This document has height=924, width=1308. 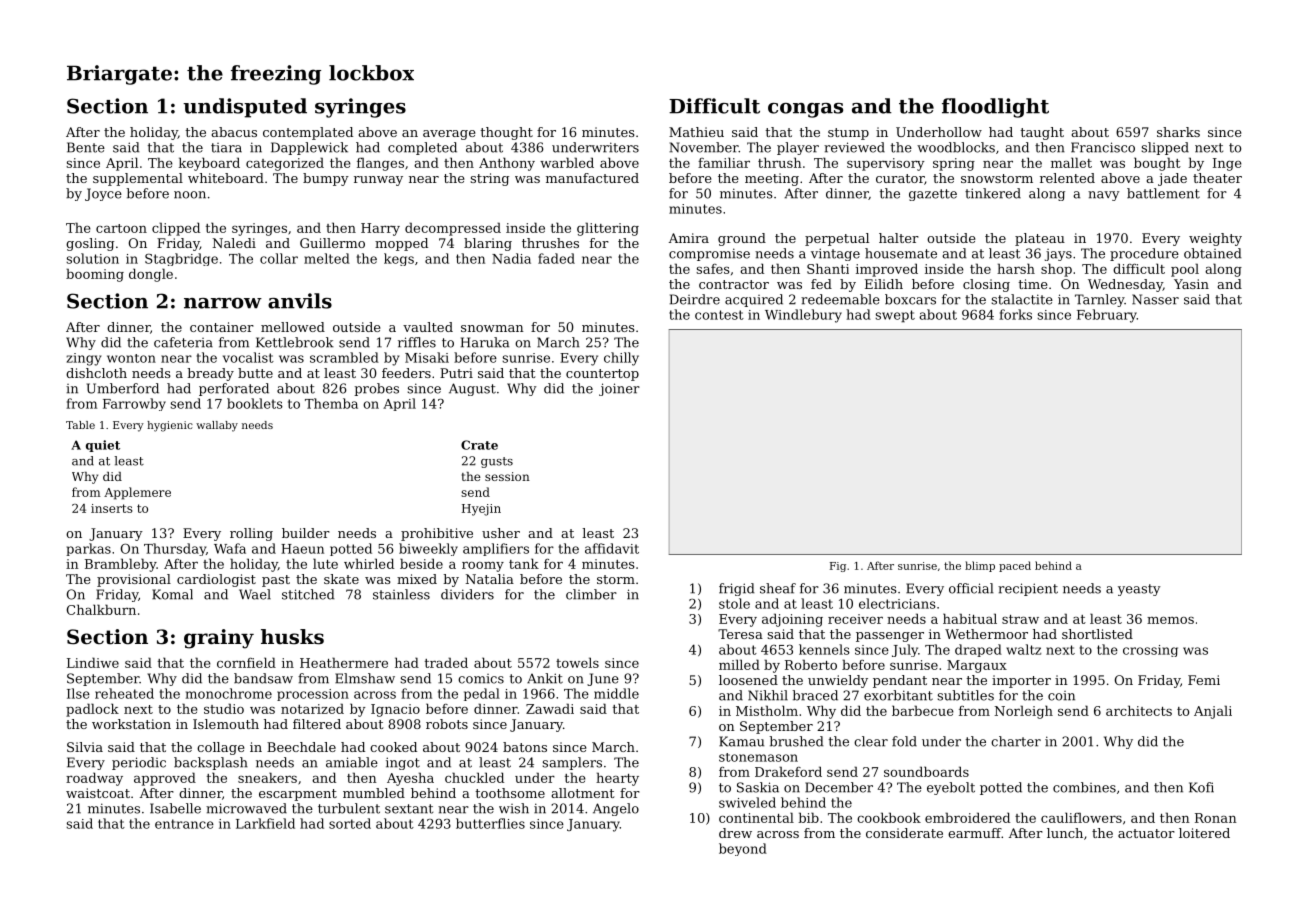 I want to click on tiara, so click(x=226, y=148).
